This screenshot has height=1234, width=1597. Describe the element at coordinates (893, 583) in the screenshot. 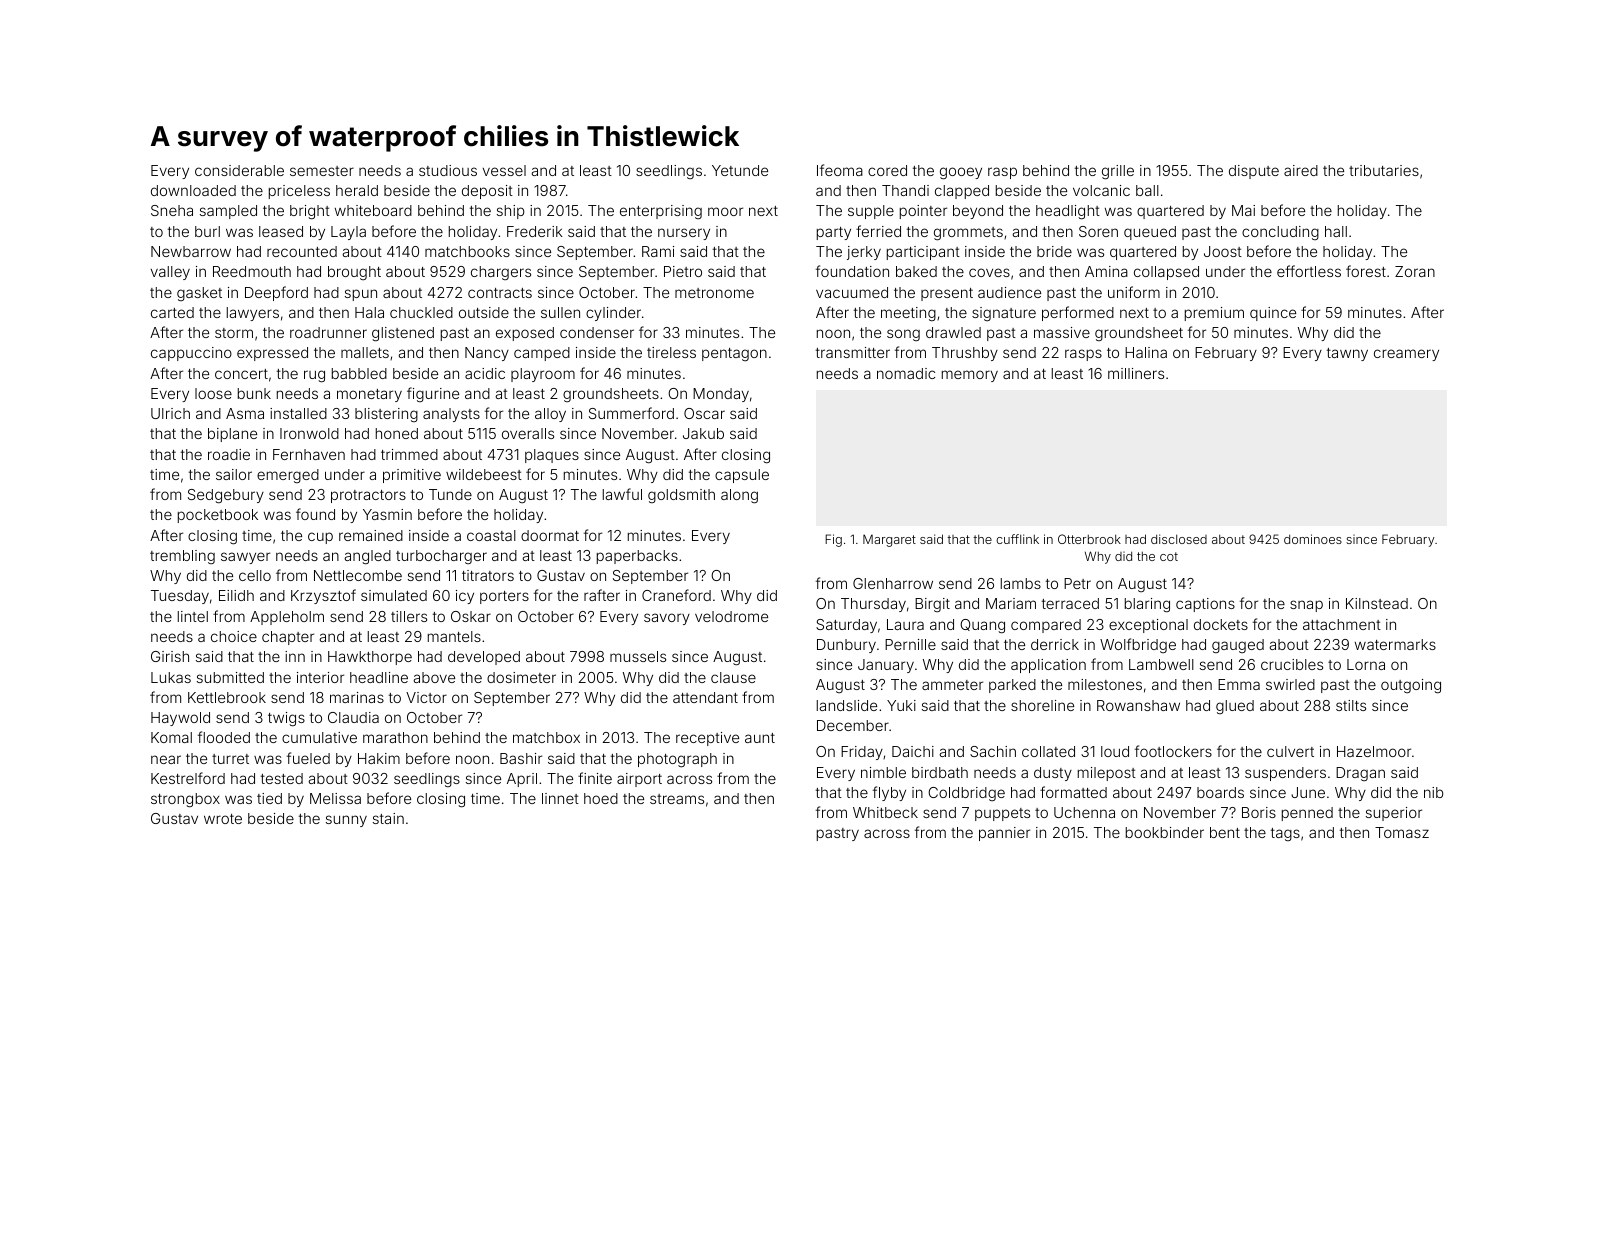

I see `Glenharrow` at that location.
